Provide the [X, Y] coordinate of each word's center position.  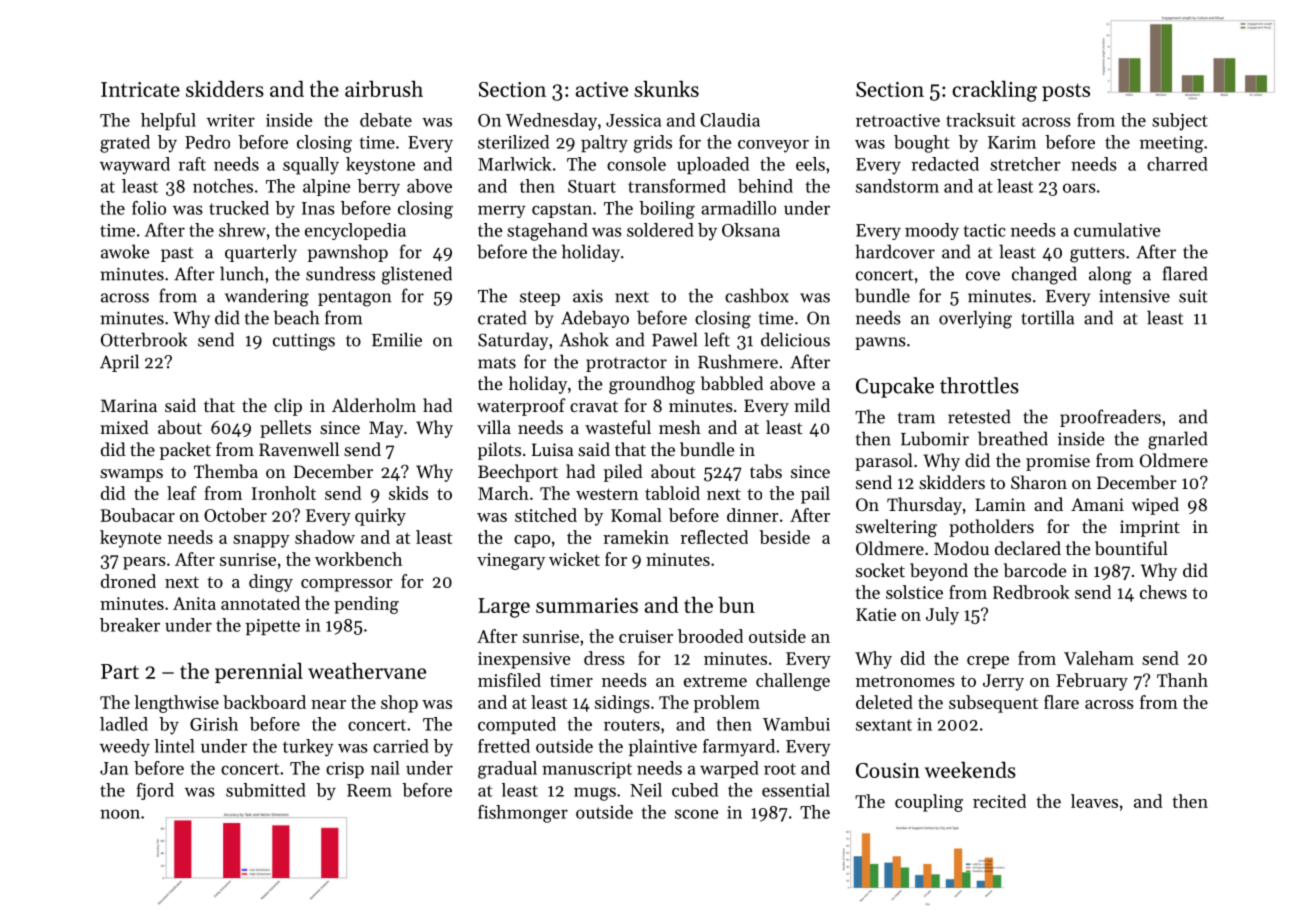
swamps [131, 475]
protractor [626, 364]
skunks [667, 89]
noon [120, 814]
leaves [1094, 801]
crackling [994, 91]
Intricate [140, 89]
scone [697, 814]
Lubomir [935, 438]
